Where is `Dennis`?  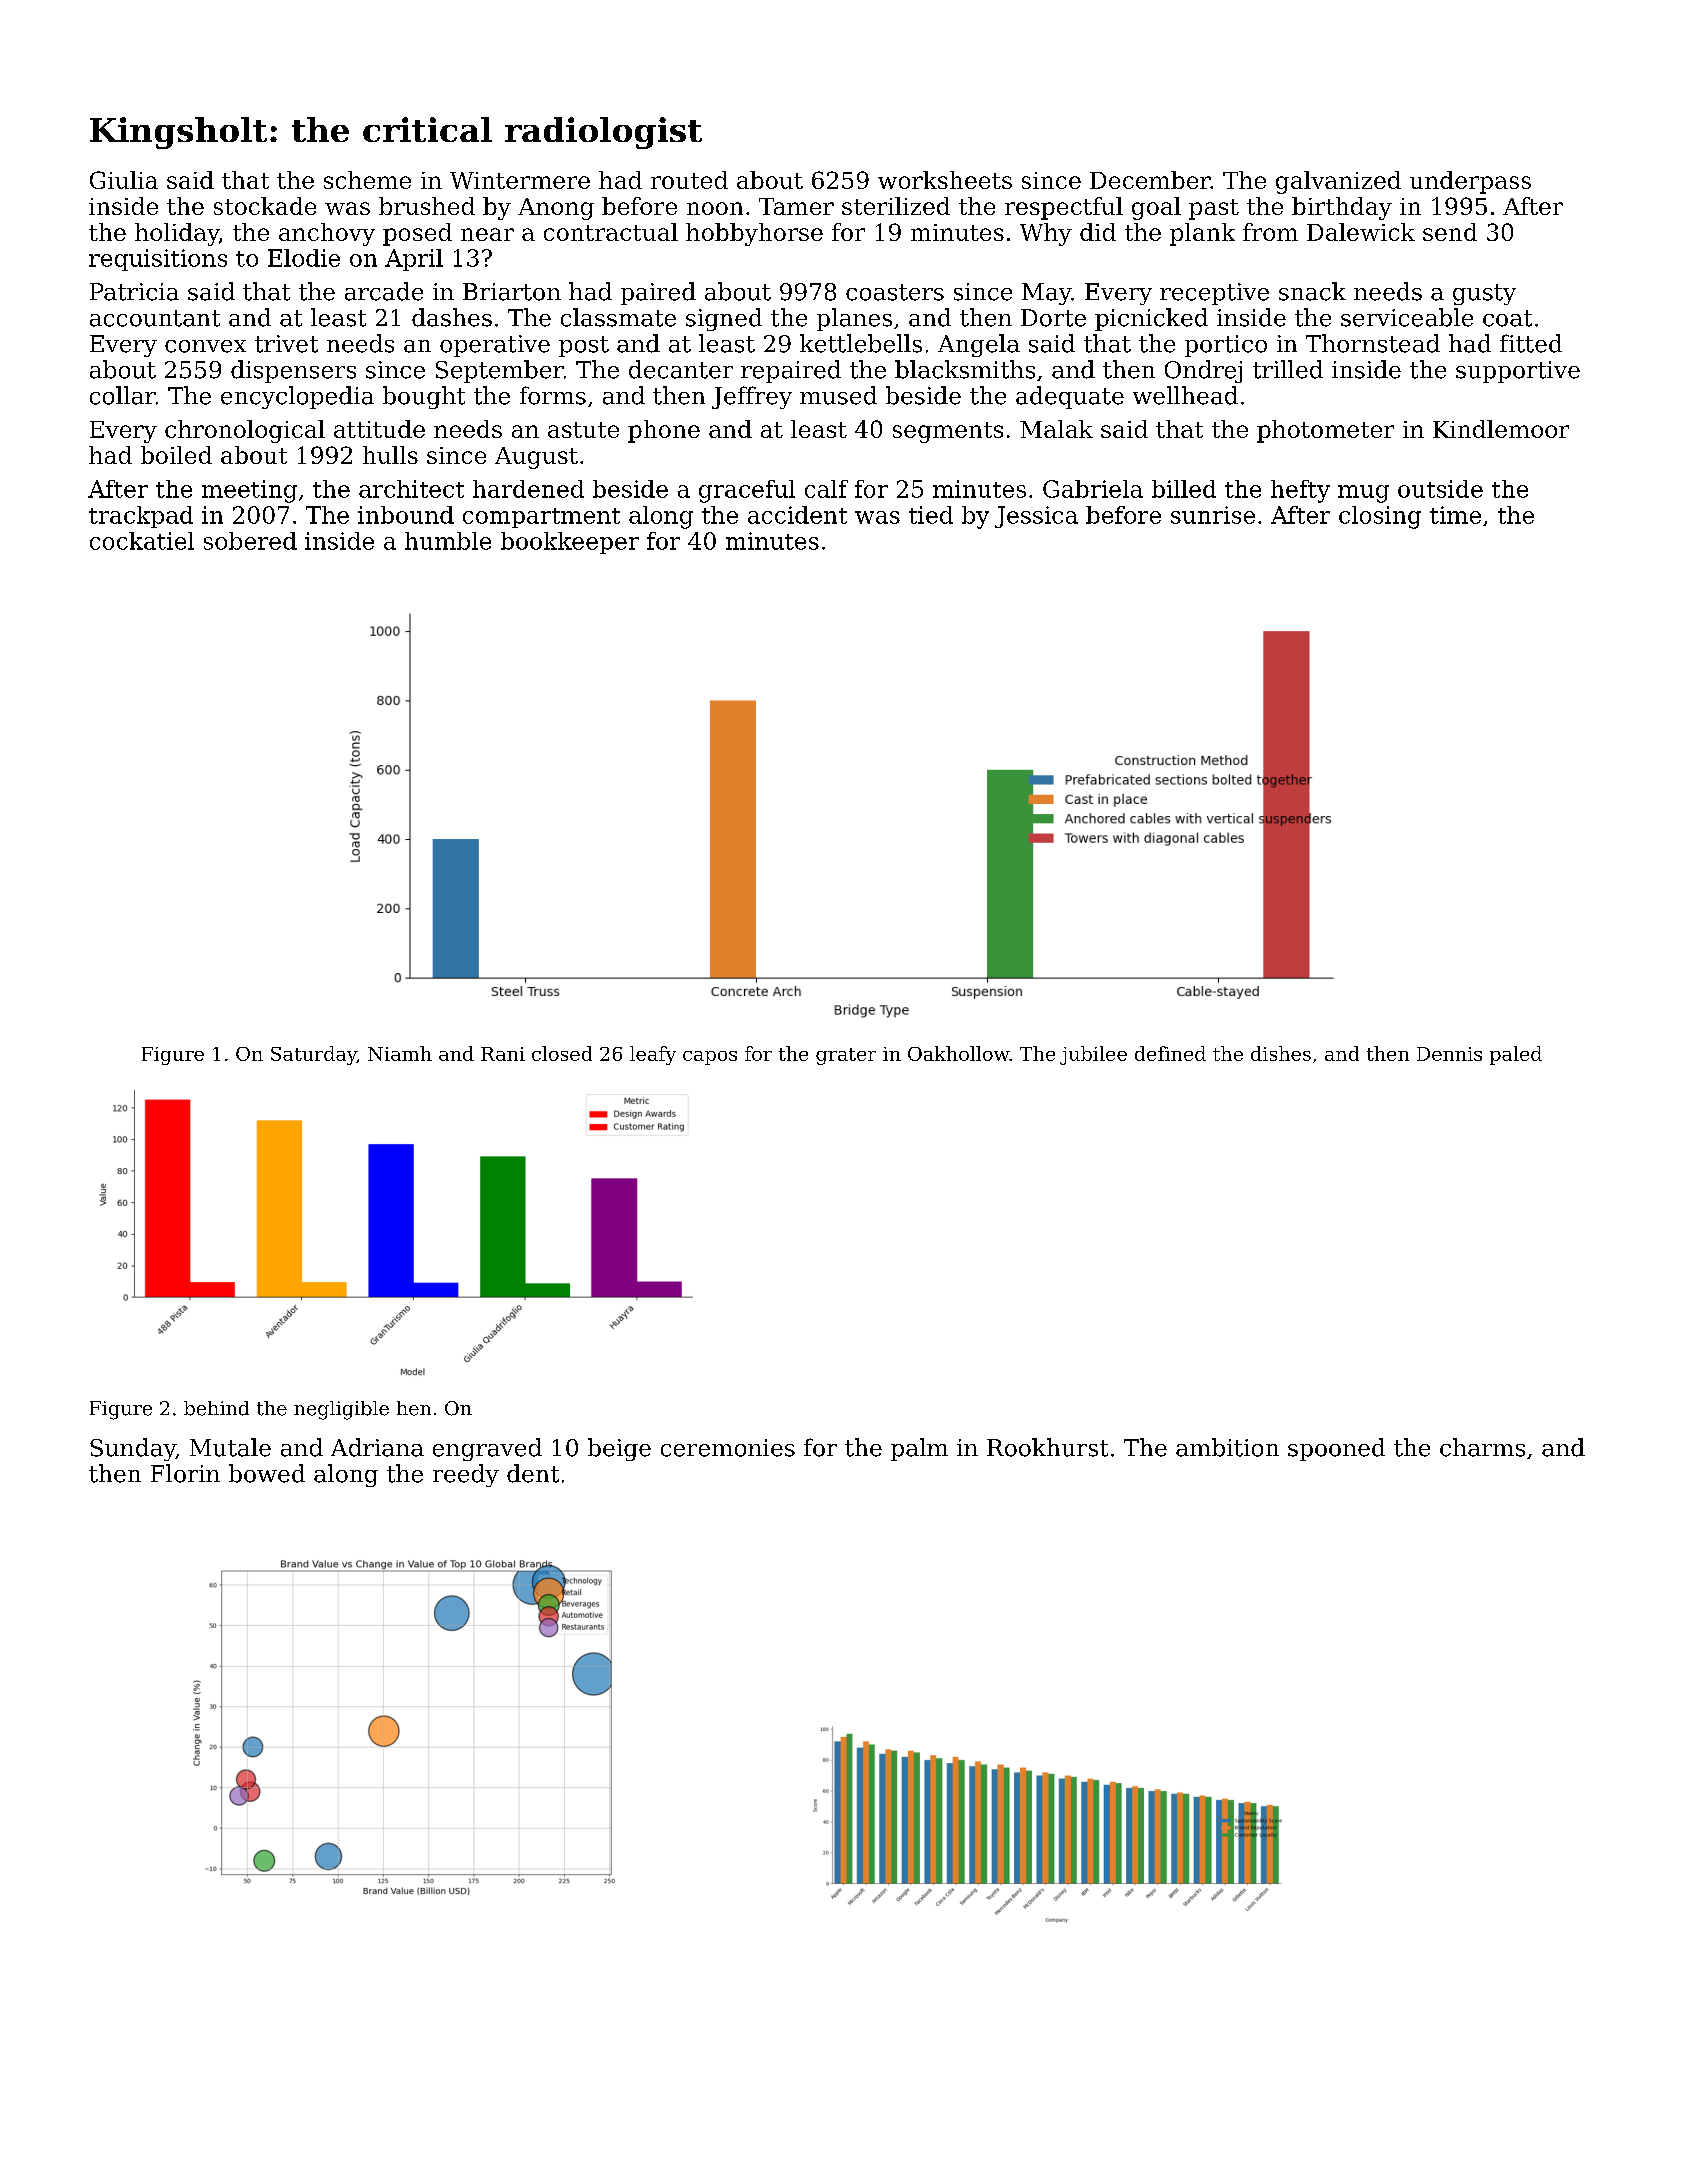 Dennis is located at coordinates (1449, 1054).
